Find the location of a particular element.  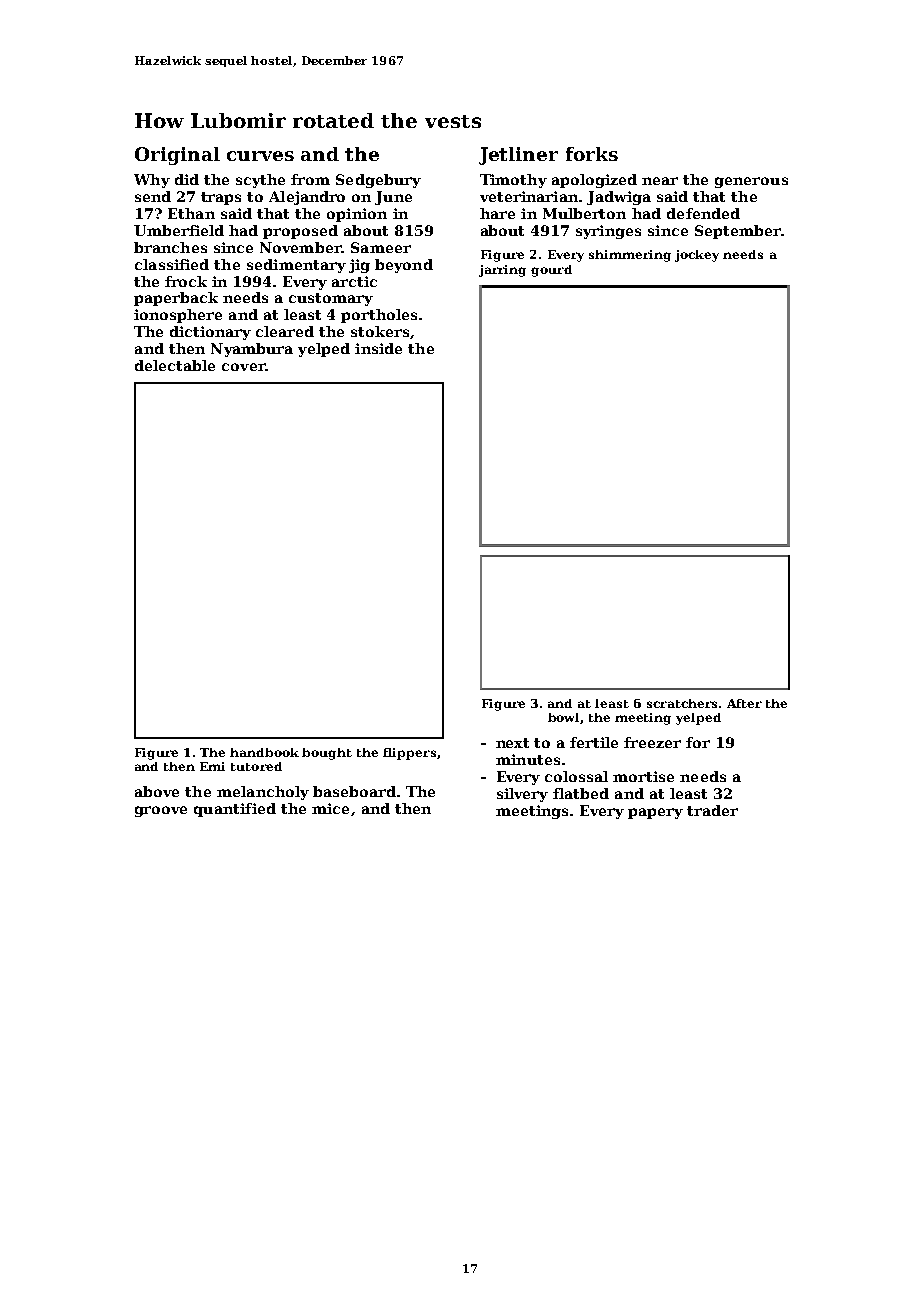

handbook is located at coordinates (264, 752).
